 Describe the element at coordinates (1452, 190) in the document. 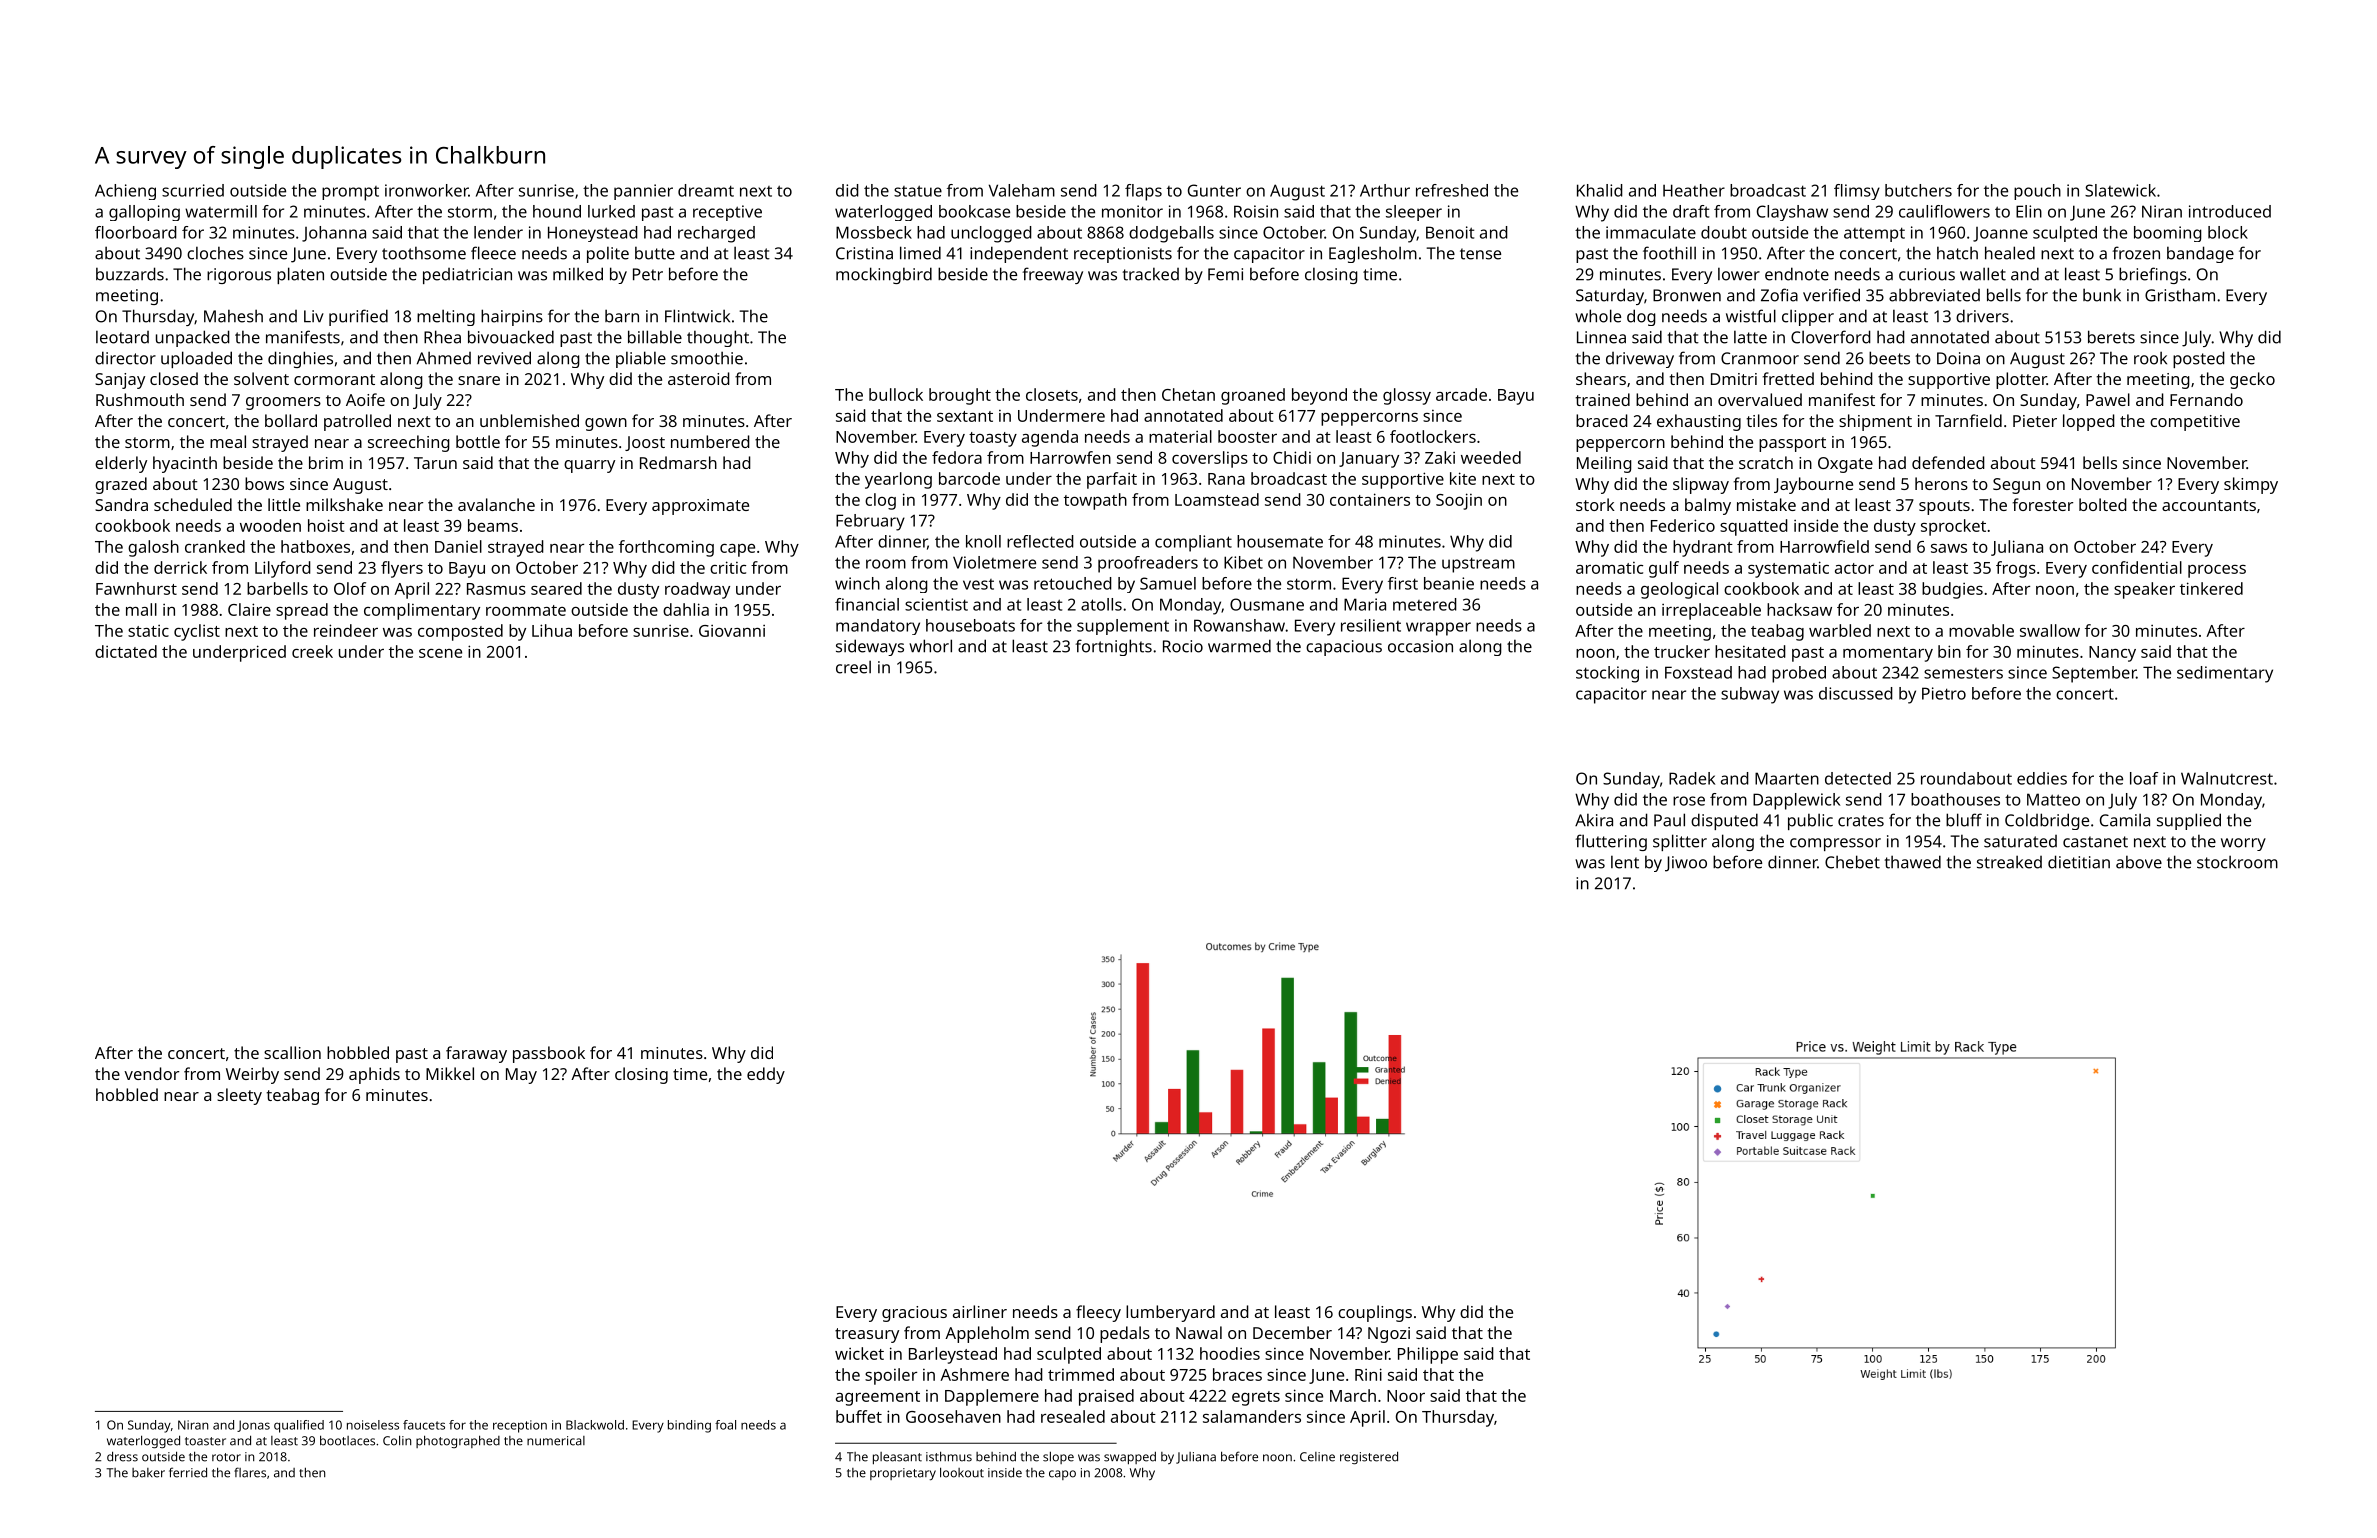

I see `refreshed` at that location.
